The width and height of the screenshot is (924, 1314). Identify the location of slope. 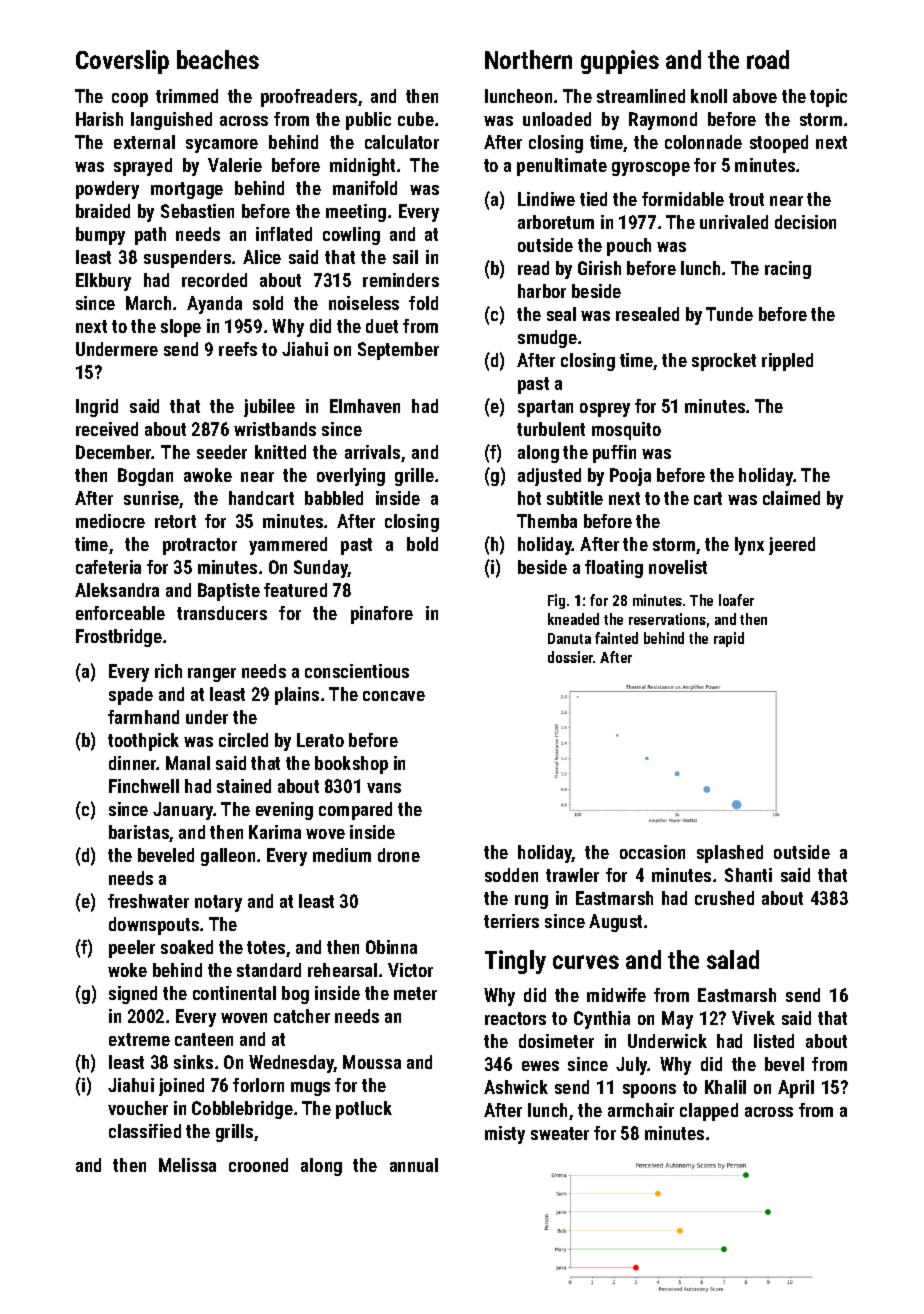
(181, 328).
